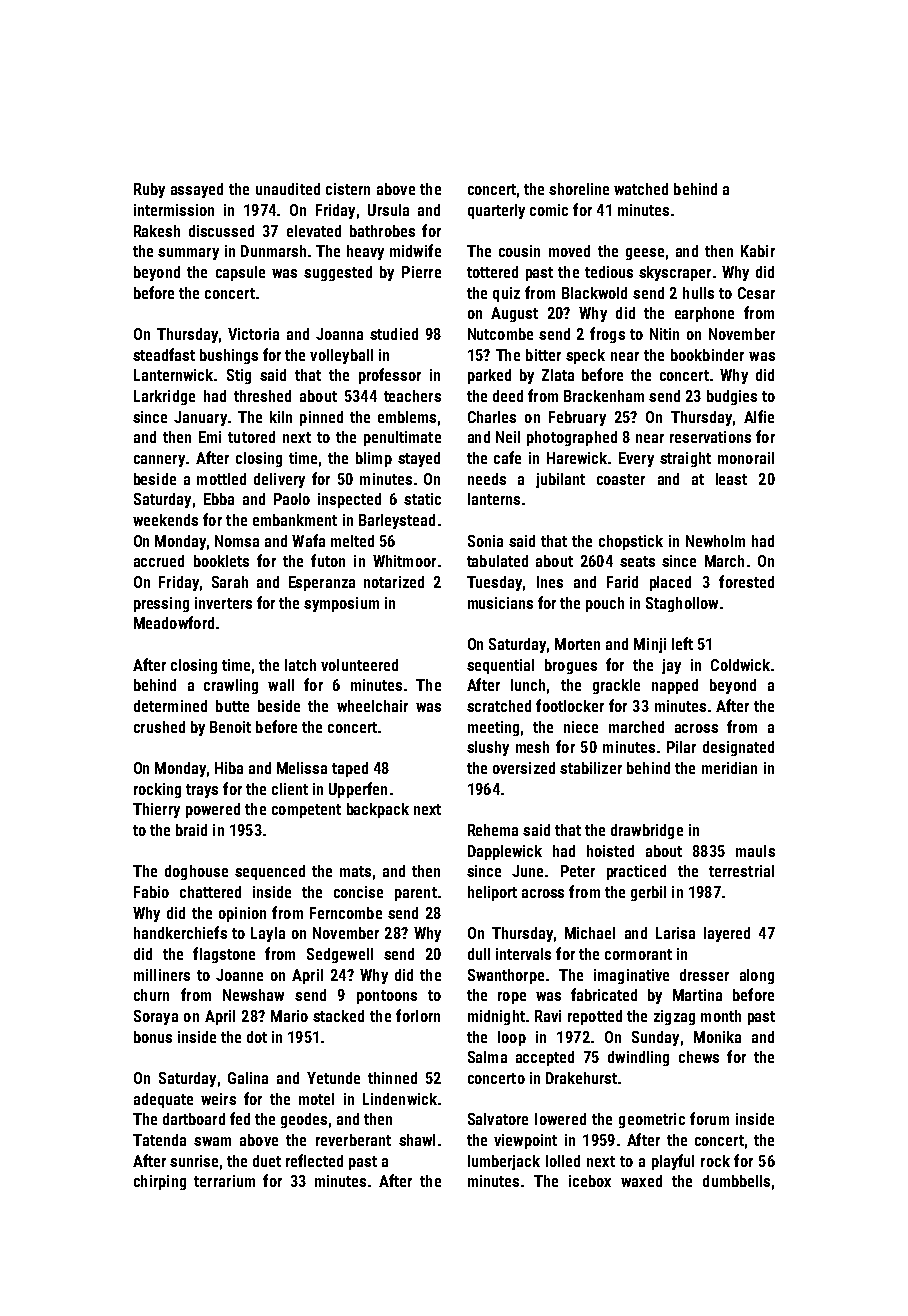  Describe the element at coordinates (506, 294) in the screenshot. I see `quiz` at that location.
